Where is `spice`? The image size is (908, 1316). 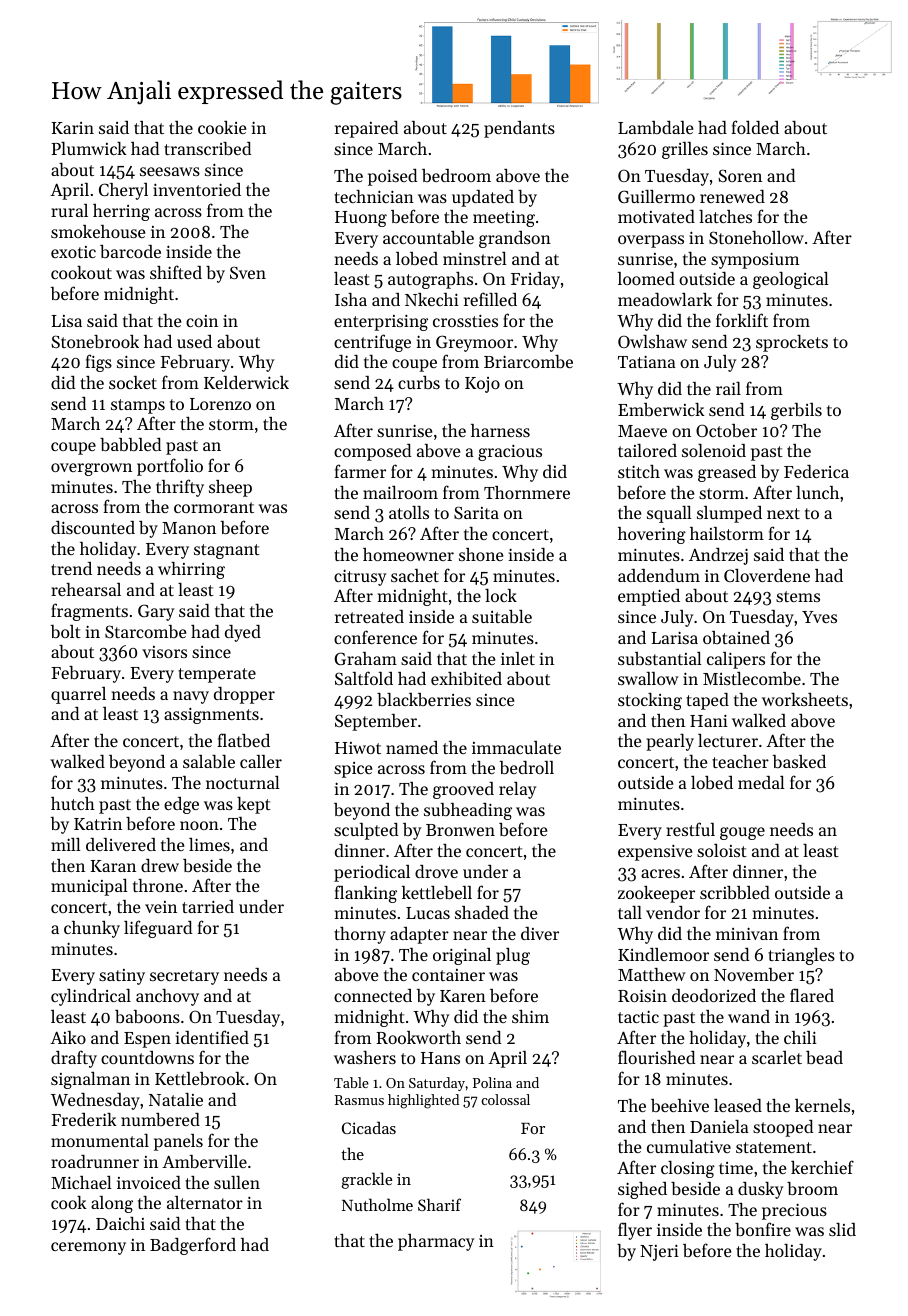
spice is located at coordinates (353, 770).
